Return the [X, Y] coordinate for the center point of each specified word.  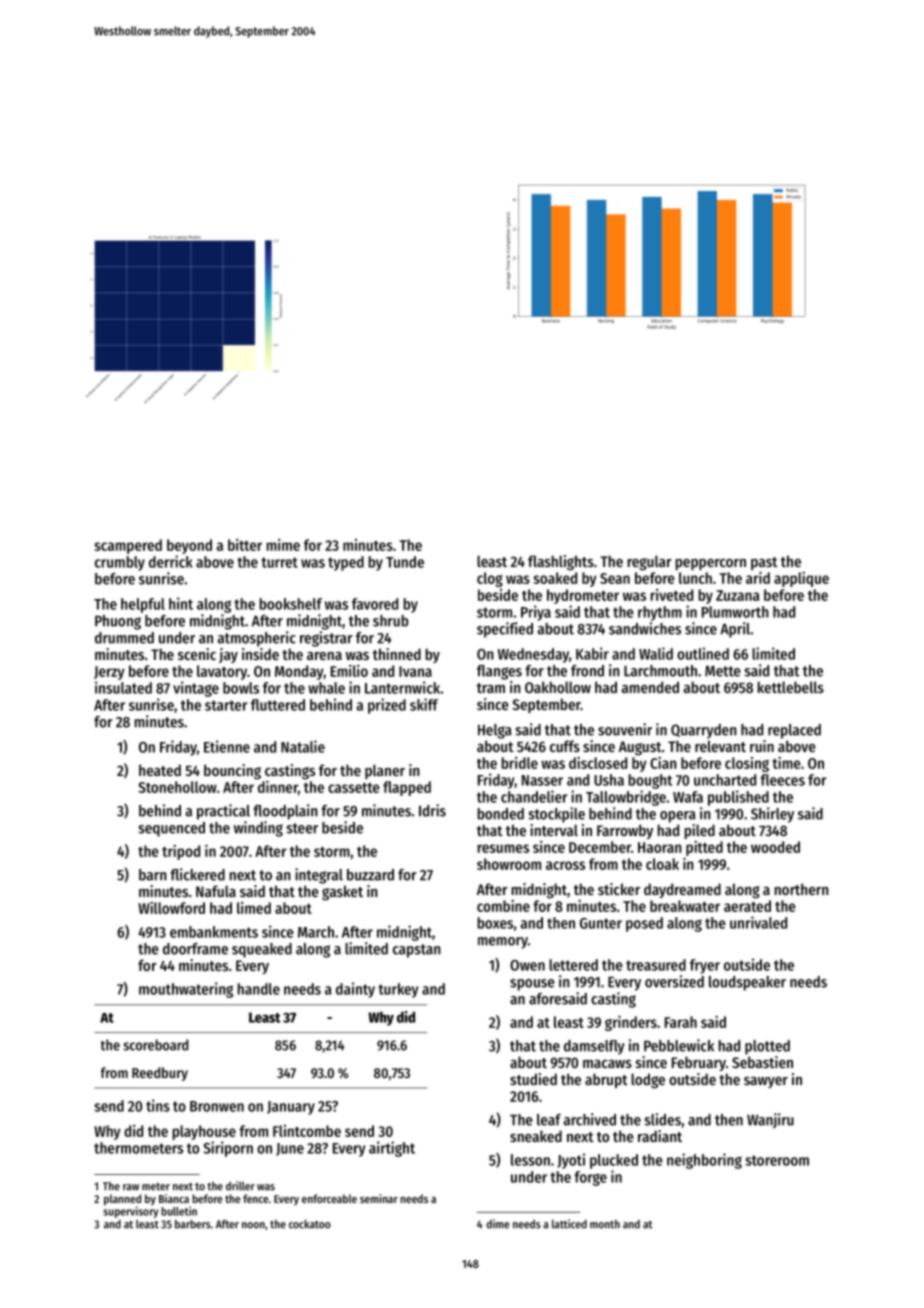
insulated [123, 687]
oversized [674, 981]
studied [533, 1079]
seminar [379, 1198]
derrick [171, 561]
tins [158, 1105]
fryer [705, 966]
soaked [555, 578]
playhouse [204, 1132]
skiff [424, 704]
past [764, 563]
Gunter [601, 923]
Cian [663, 763]
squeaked [262, 950]
